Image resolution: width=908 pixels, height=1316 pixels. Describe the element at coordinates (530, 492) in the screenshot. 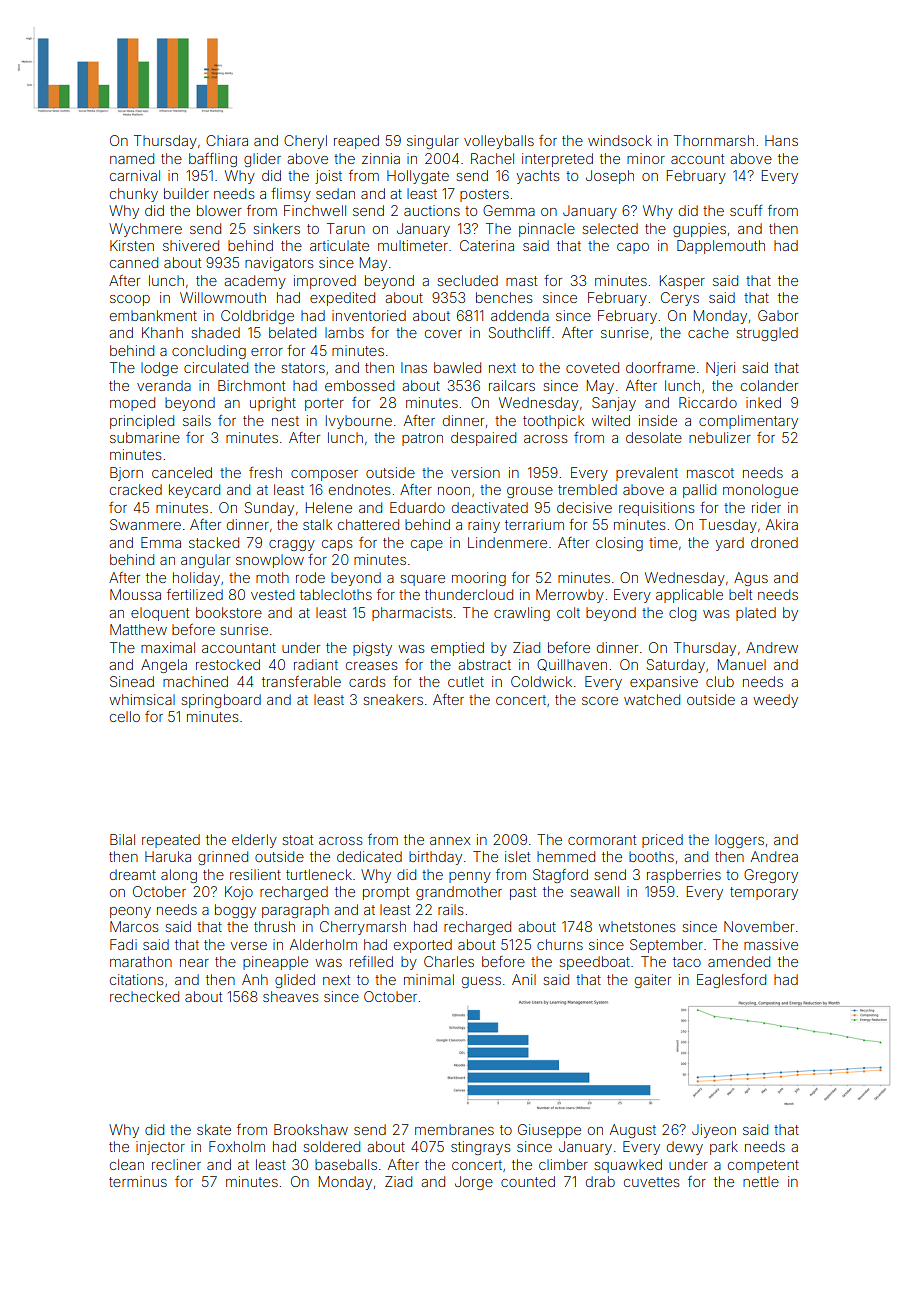

I see `grouse` at that location.
